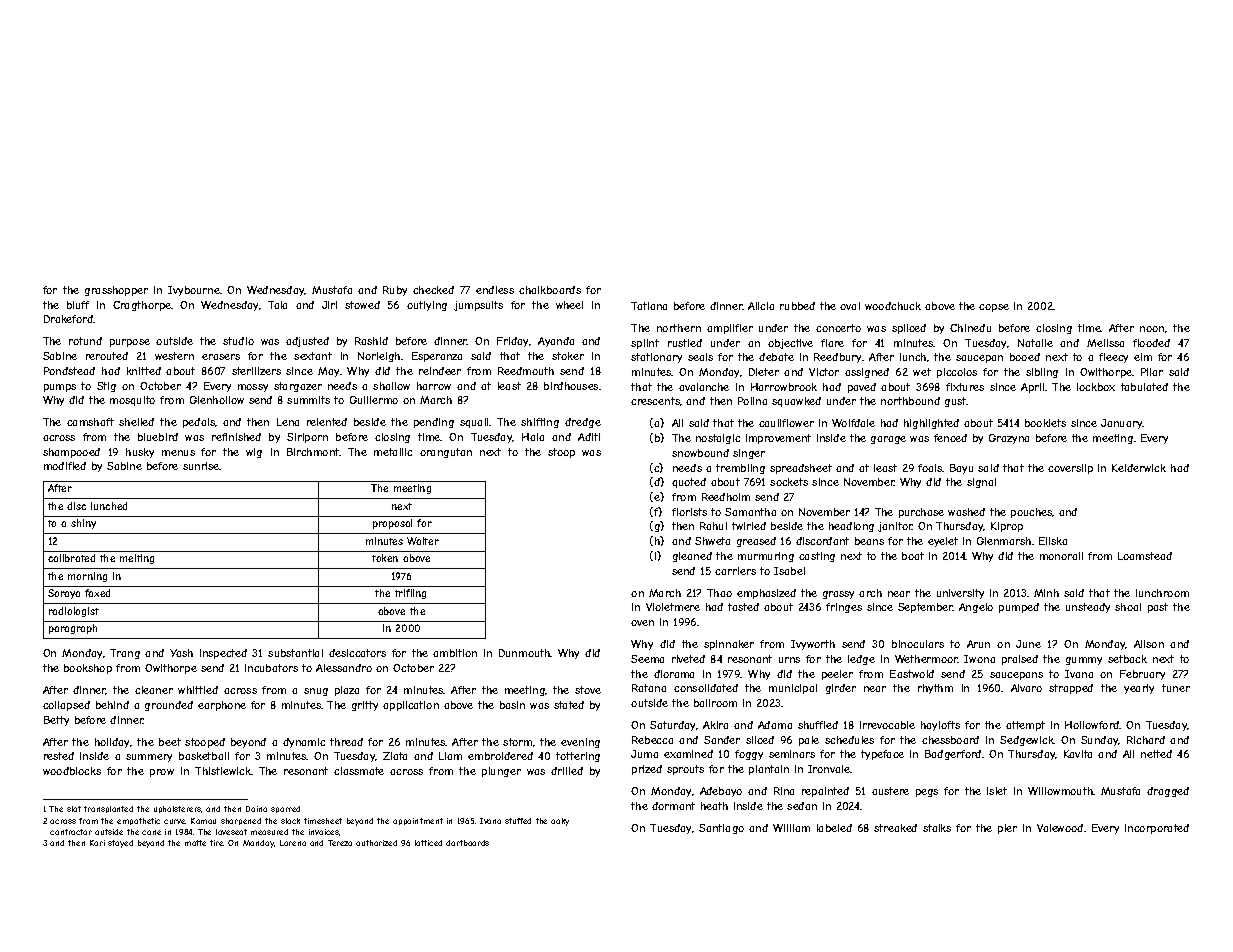 The width and height of the page is (1233, 952). Describe the element at coordinates (329, 305) in the page. I see `Jiri` at that location.
